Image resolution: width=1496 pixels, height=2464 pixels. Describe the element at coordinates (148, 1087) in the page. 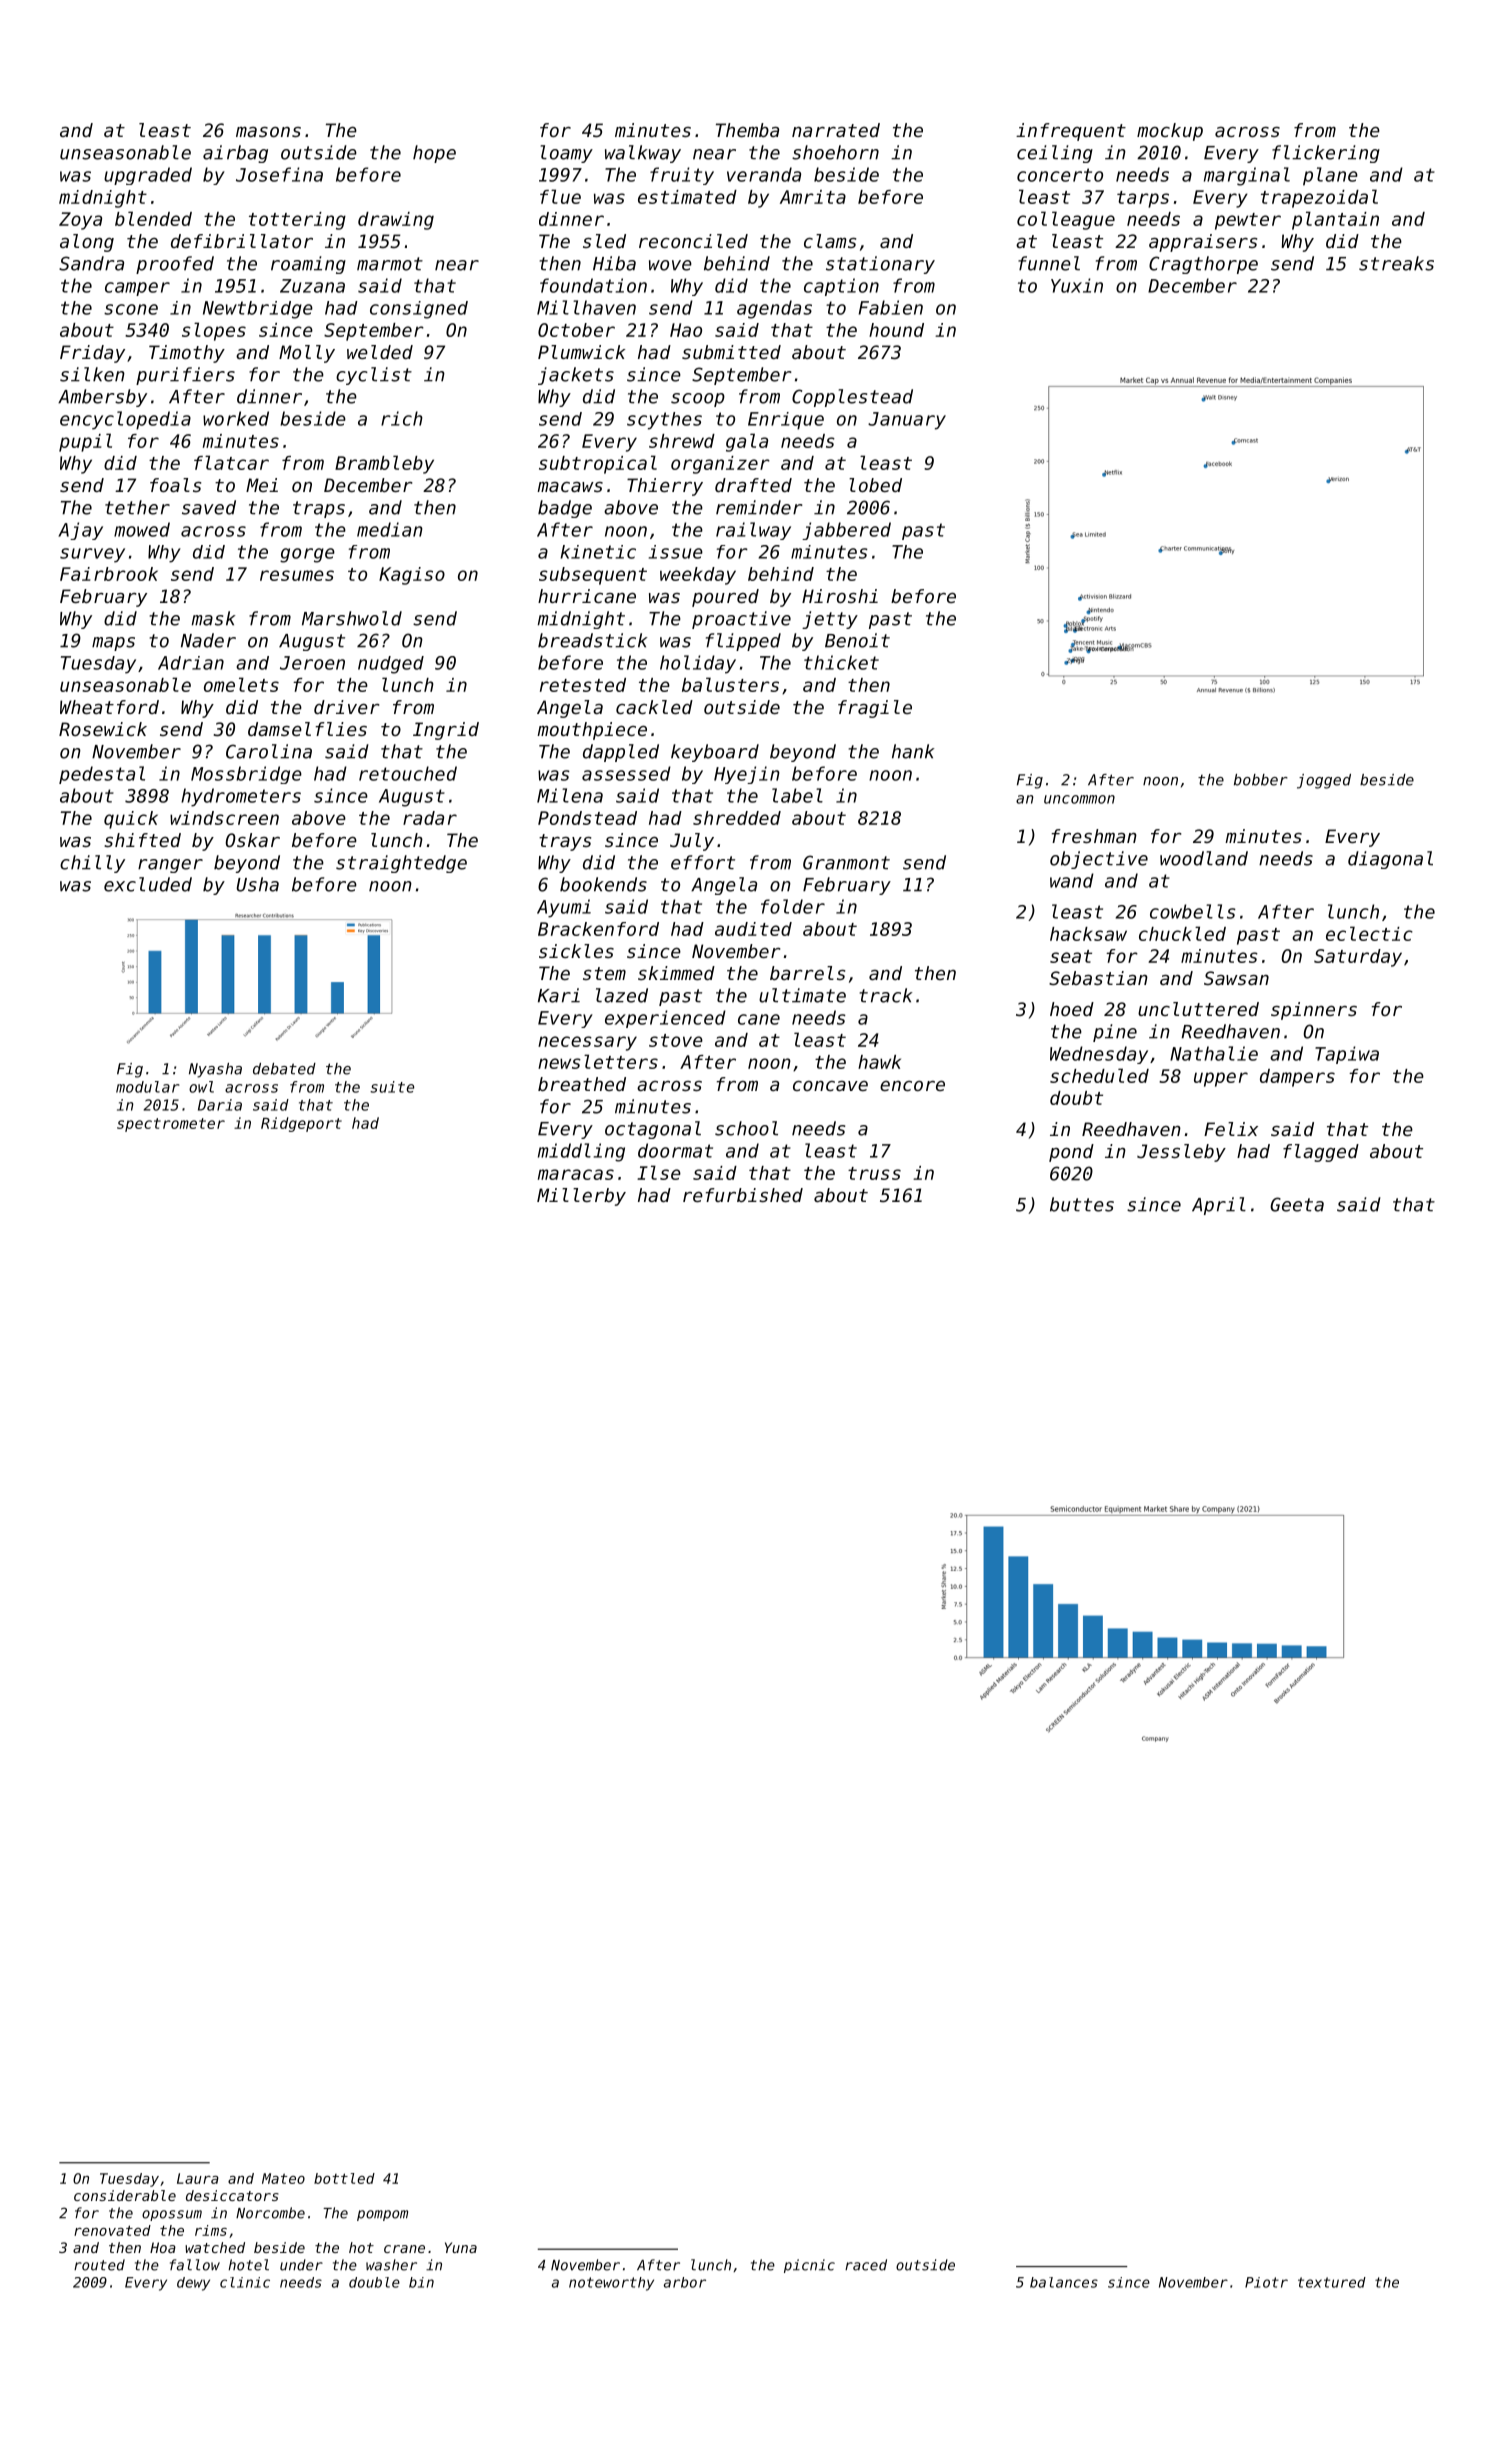

I see `modular` at that location.
